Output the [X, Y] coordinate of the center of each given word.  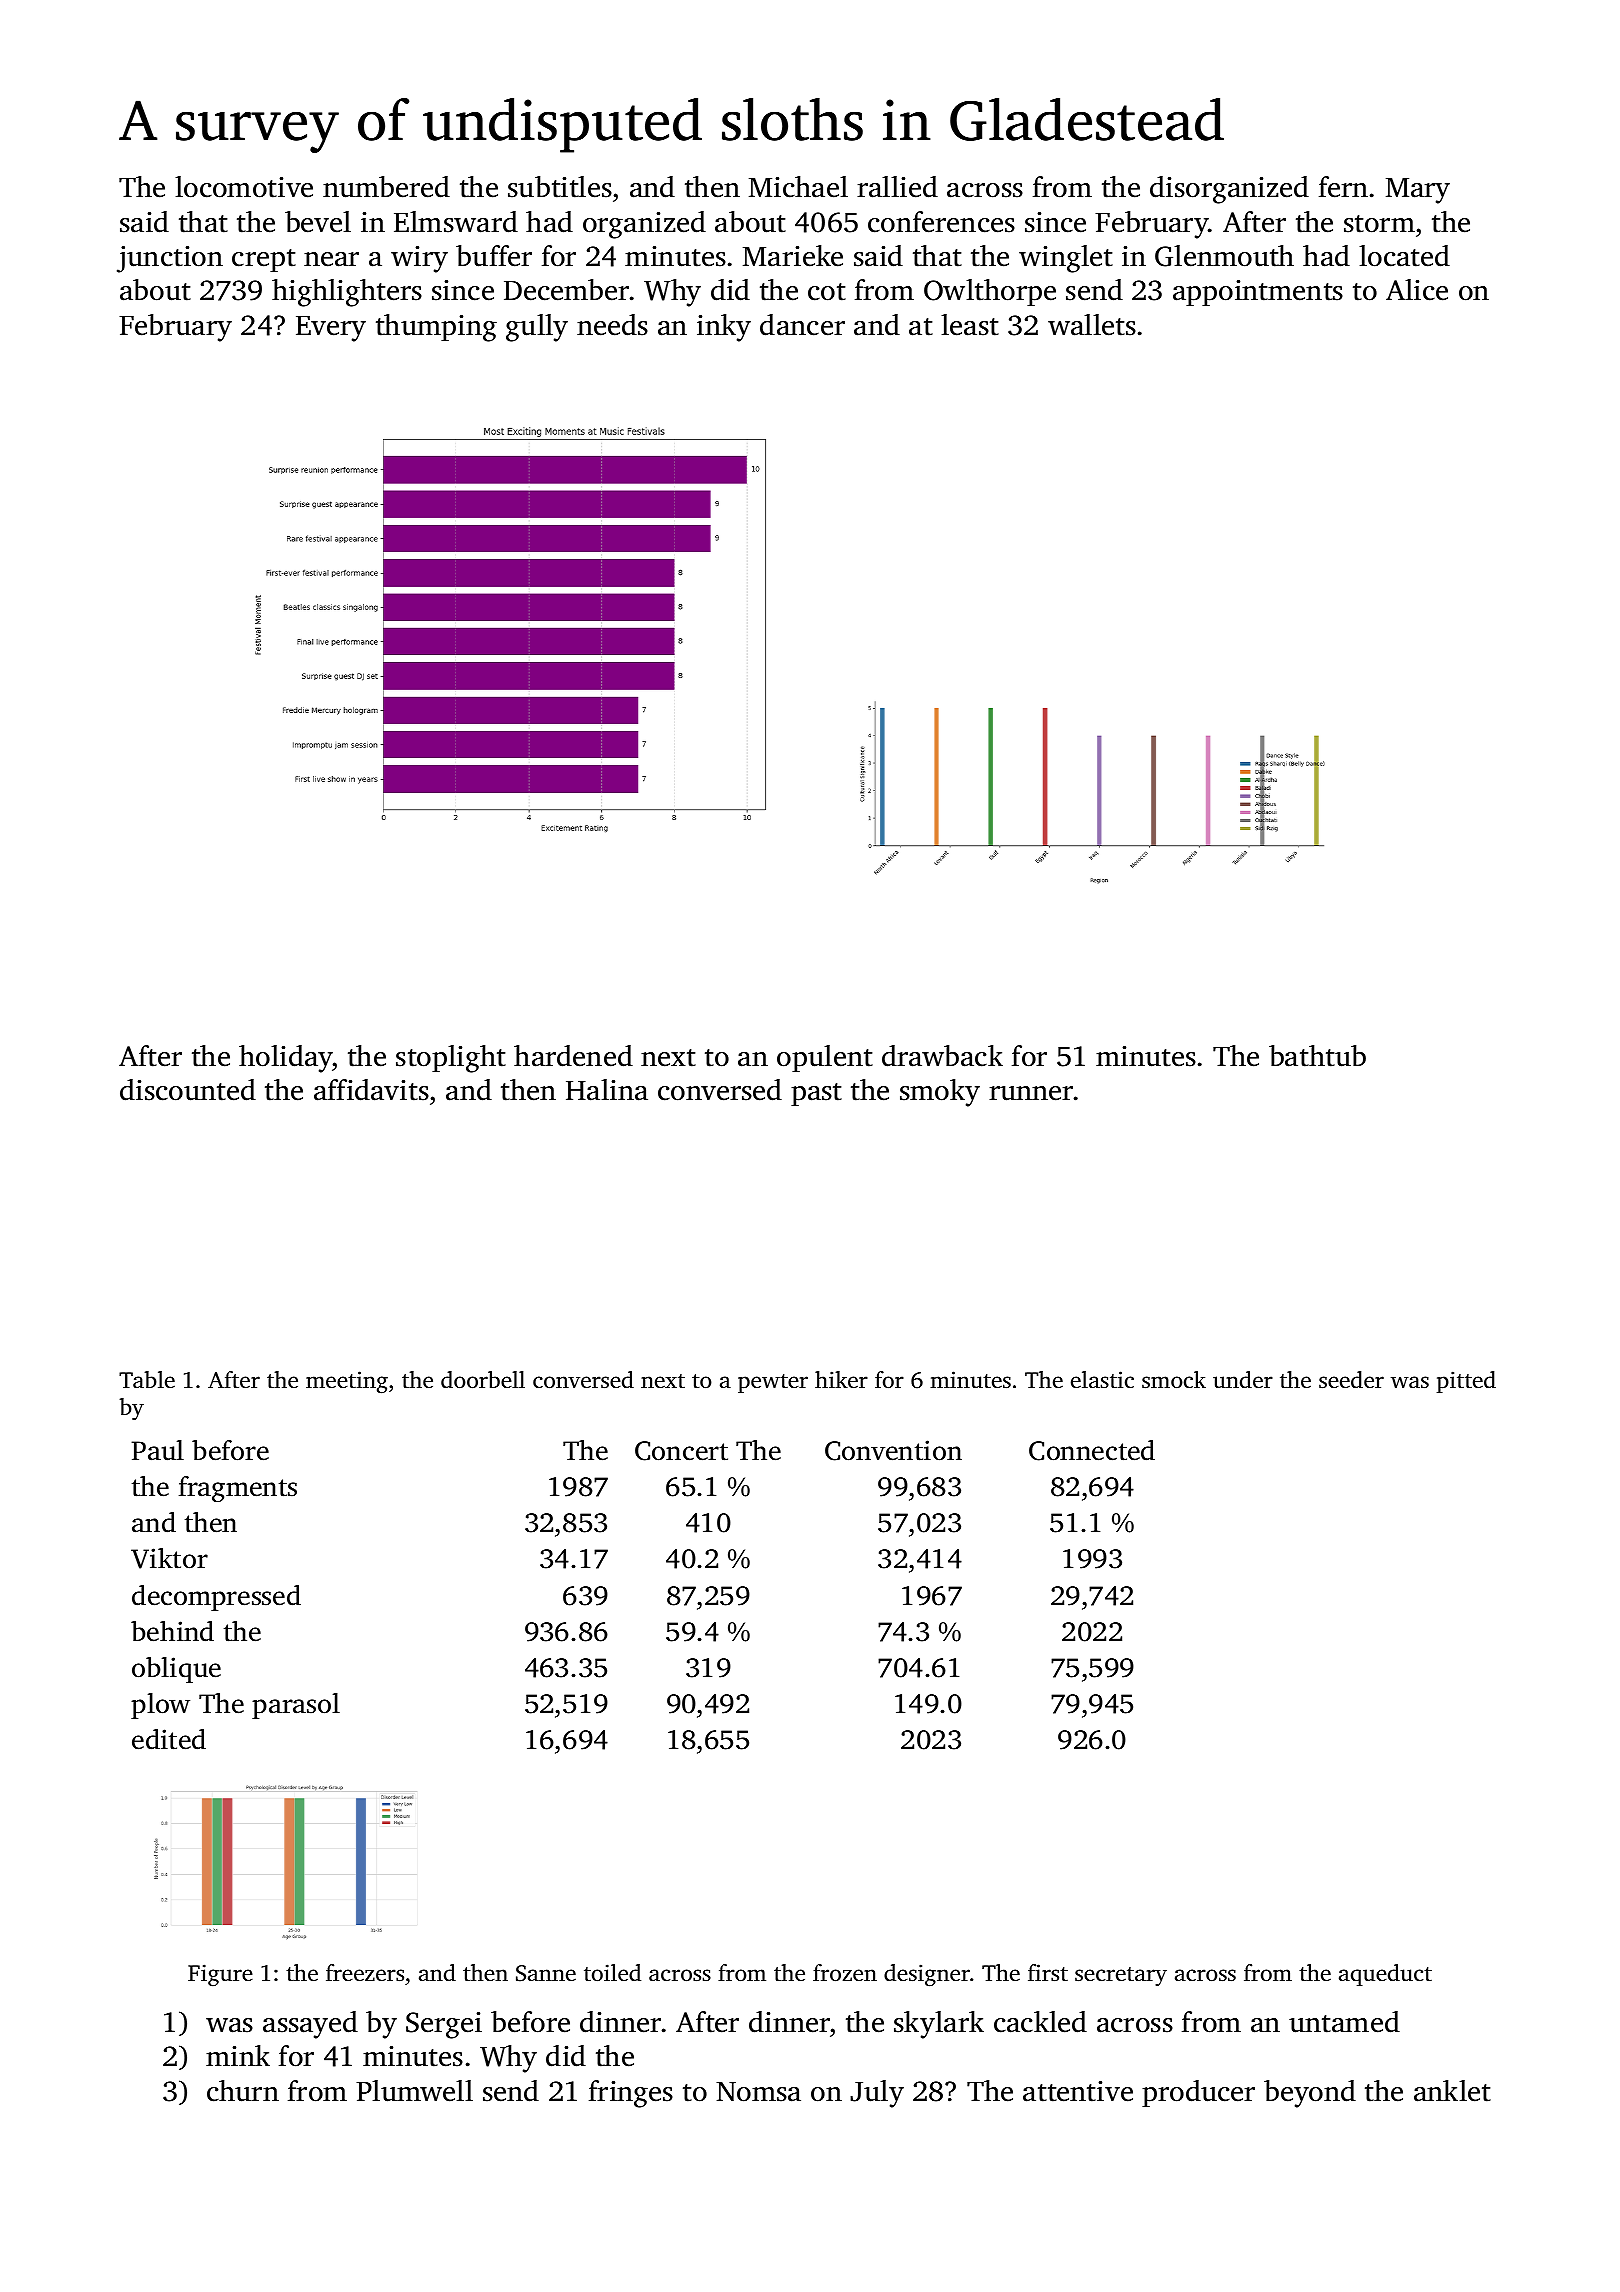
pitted [1466, 1382]
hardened [573, 1056]
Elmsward [456, 222]
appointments [1258, 293]
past [816, 1094]
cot [827, 292]
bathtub [1317, 1056]
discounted [188, 1090]
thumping [436, 328]
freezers [365, 1973]
